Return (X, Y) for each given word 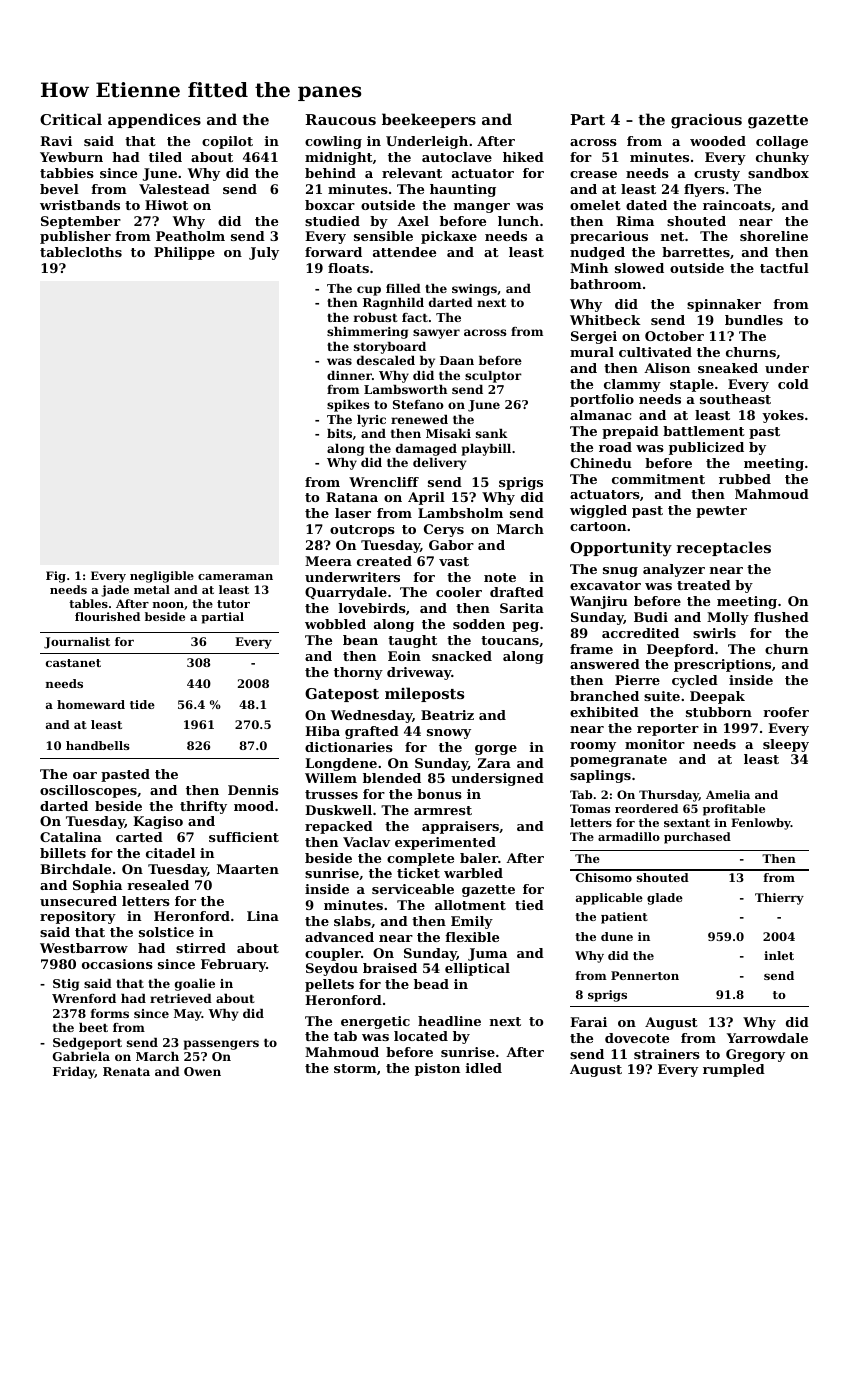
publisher (75, 237)
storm (355, 1068)
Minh (589, 268)
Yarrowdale (767, 1038)
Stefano (418, 404)
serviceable (413, 889)
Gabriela (81, 1056)
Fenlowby (761, 824)
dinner (349, 375)
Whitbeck (605, 320)
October (674, 336)
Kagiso (158, 822)
